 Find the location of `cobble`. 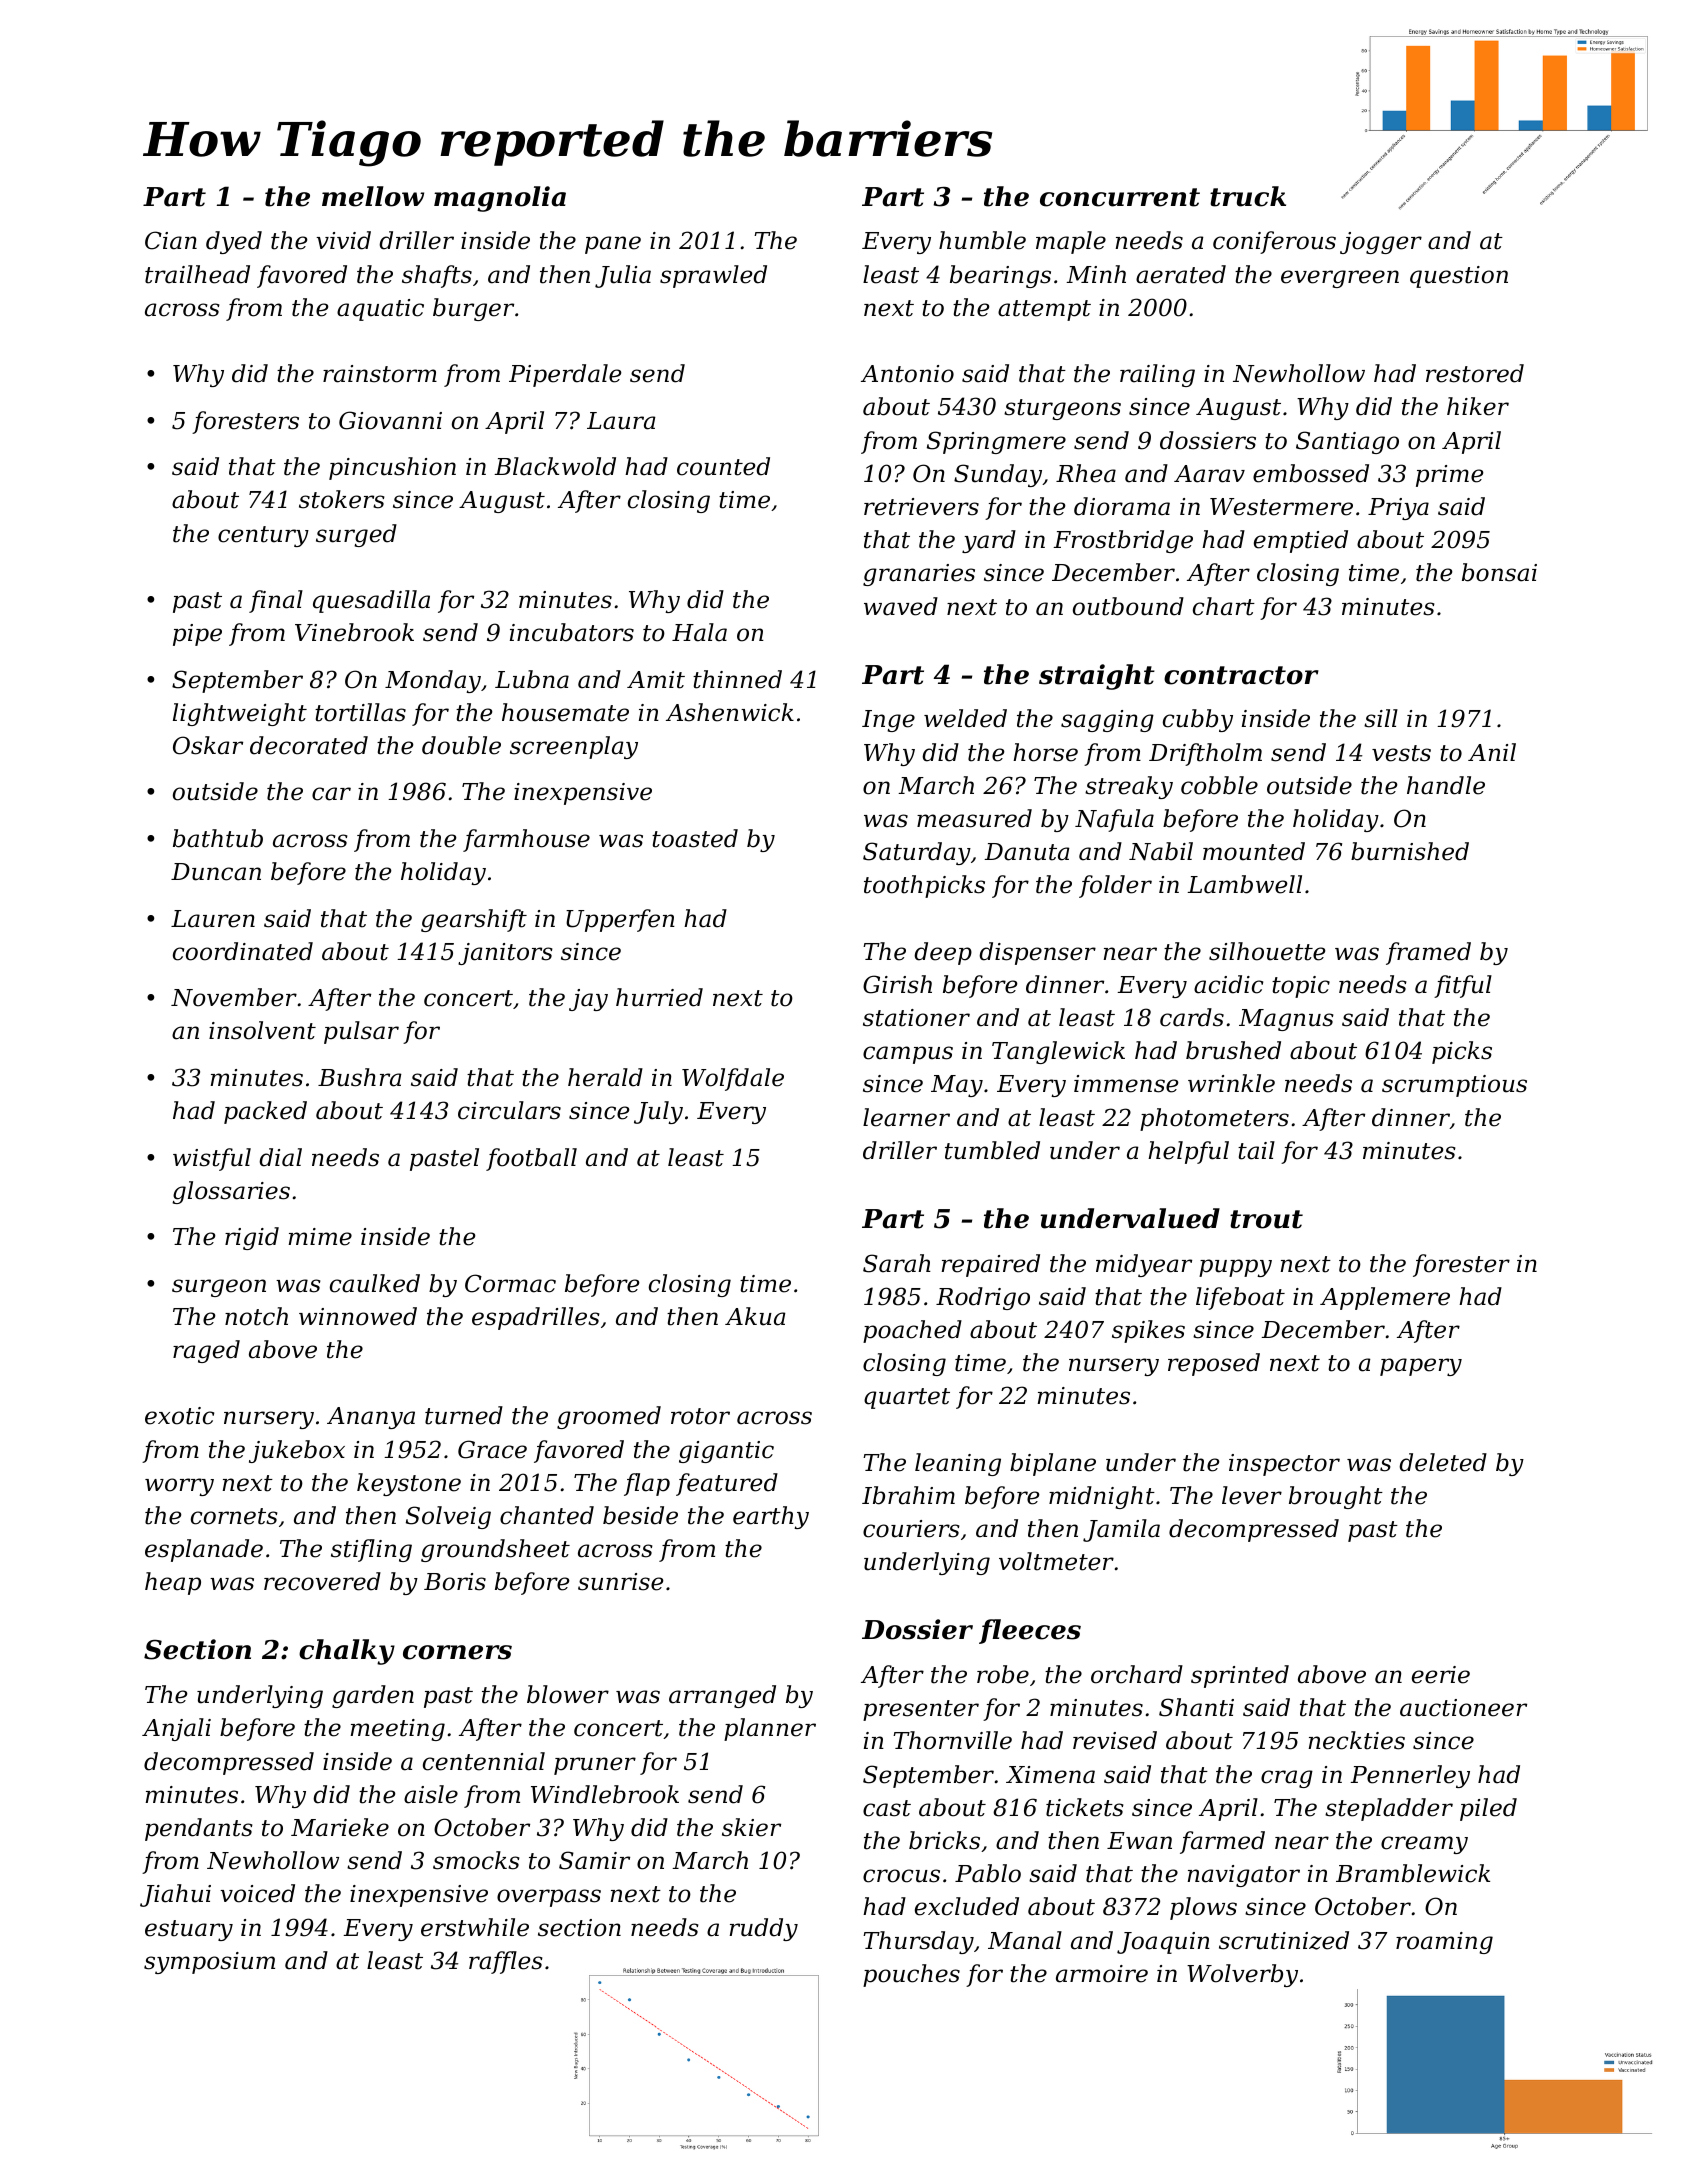

cobble is located at coordinates (1219, 785).
